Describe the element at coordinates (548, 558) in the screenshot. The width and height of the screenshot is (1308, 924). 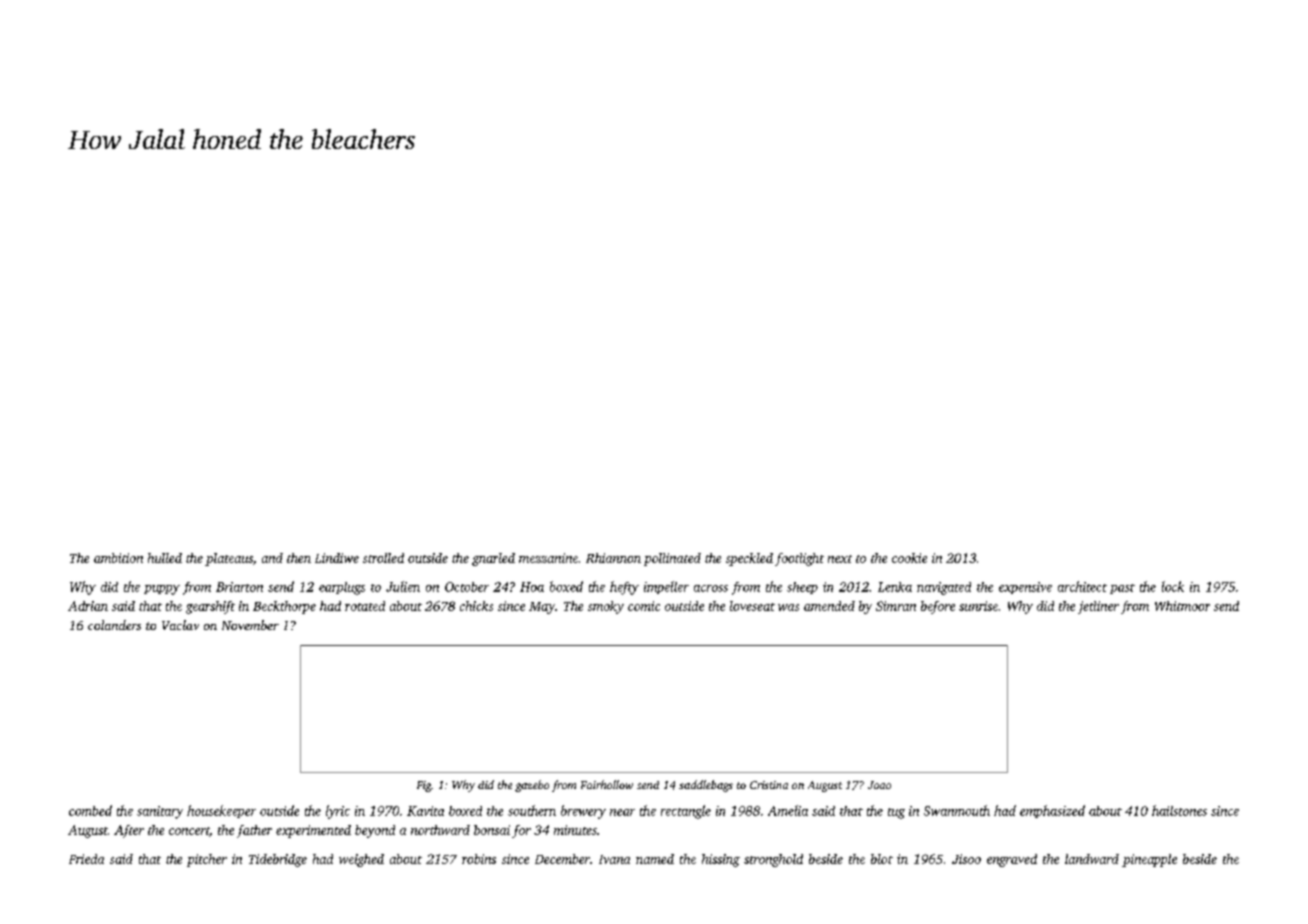
I see `mezzanine` at that location.
